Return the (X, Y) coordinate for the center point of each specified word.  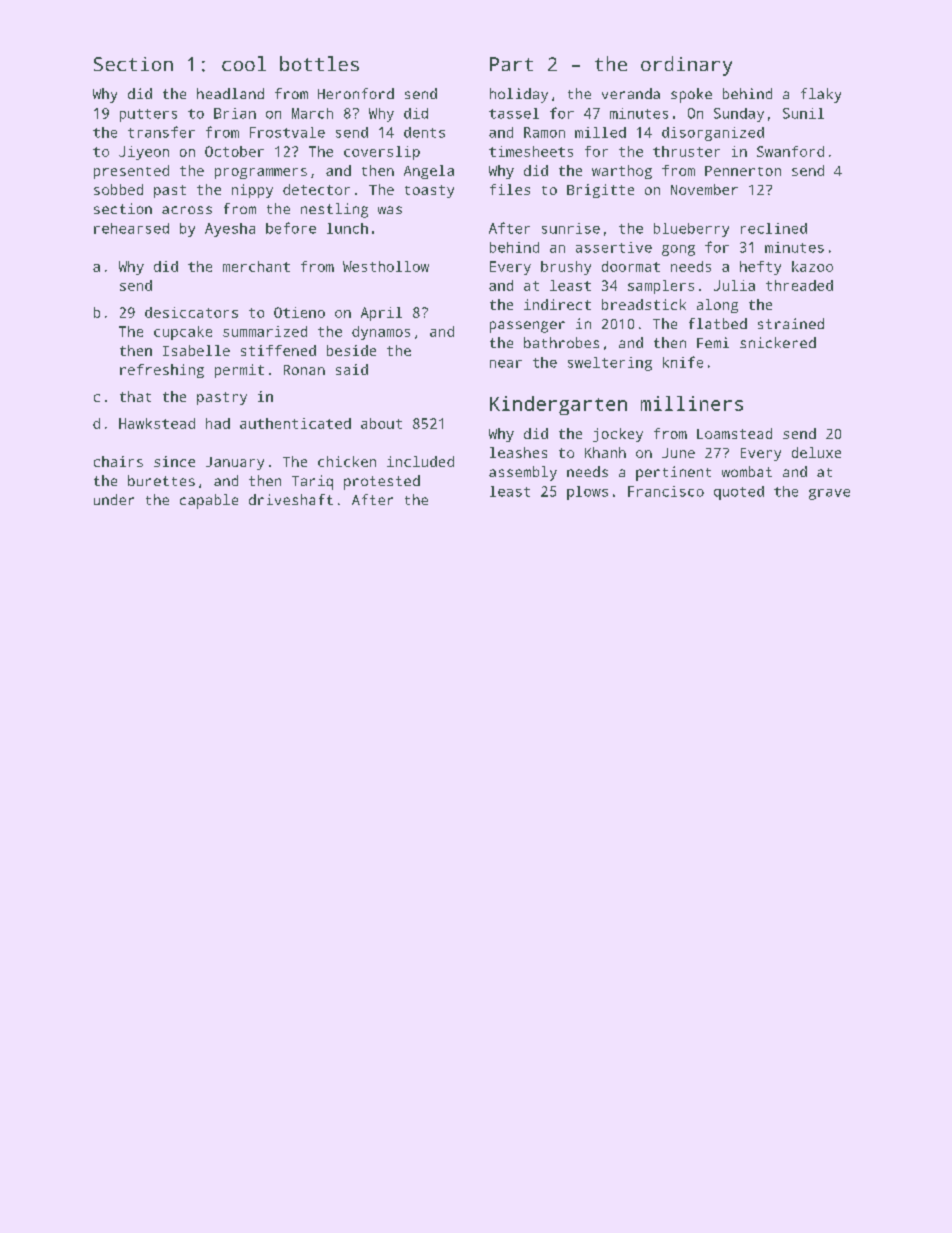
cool (244, 63)
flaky (821, 95)
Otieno (299, 312)
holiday (519, 95)
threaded (799, 285)
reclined (774, 228)
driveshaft (291, 499)
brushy (566, 268)
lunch (347, 228)
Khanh (605, 452)
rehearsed (131, 228)
